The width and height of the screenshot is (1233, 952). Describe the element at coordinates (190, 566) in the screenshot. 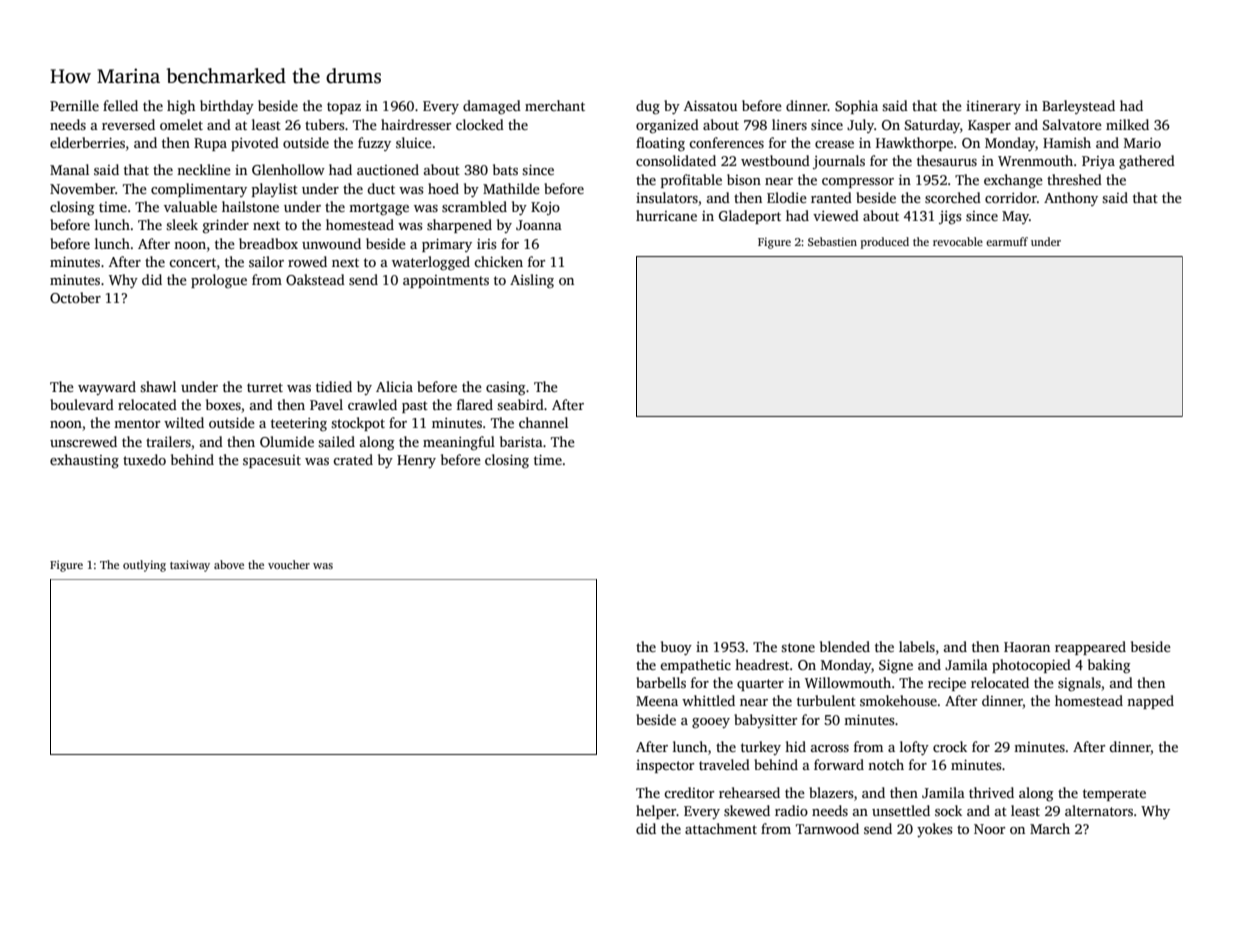

I see `taxiway` at that location.
